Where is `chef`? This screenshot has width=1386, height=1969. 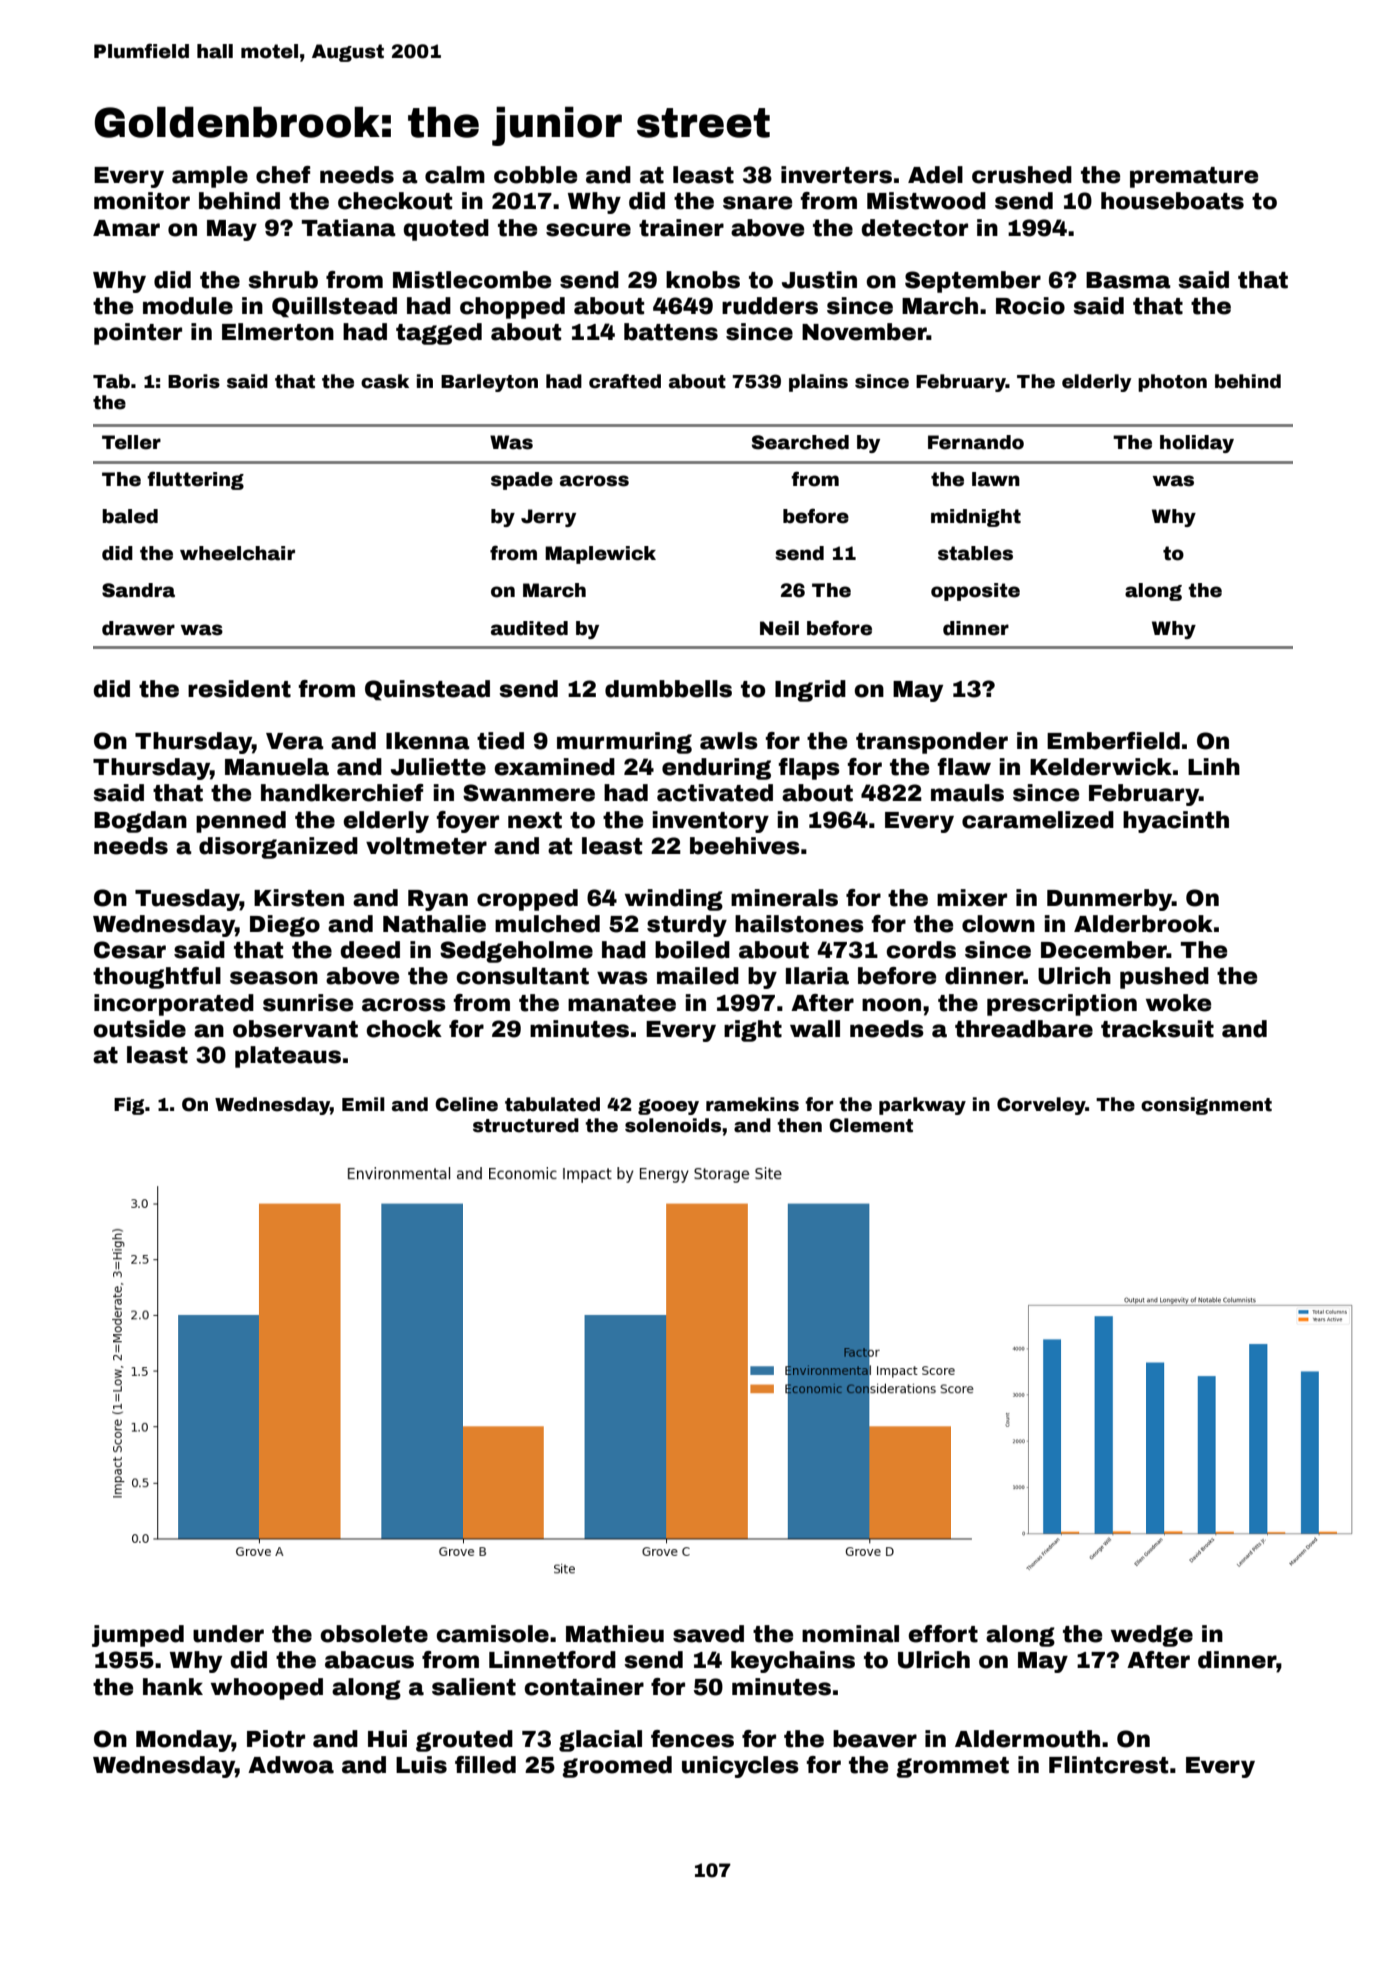
chef is located at coordinates (283, 175).
